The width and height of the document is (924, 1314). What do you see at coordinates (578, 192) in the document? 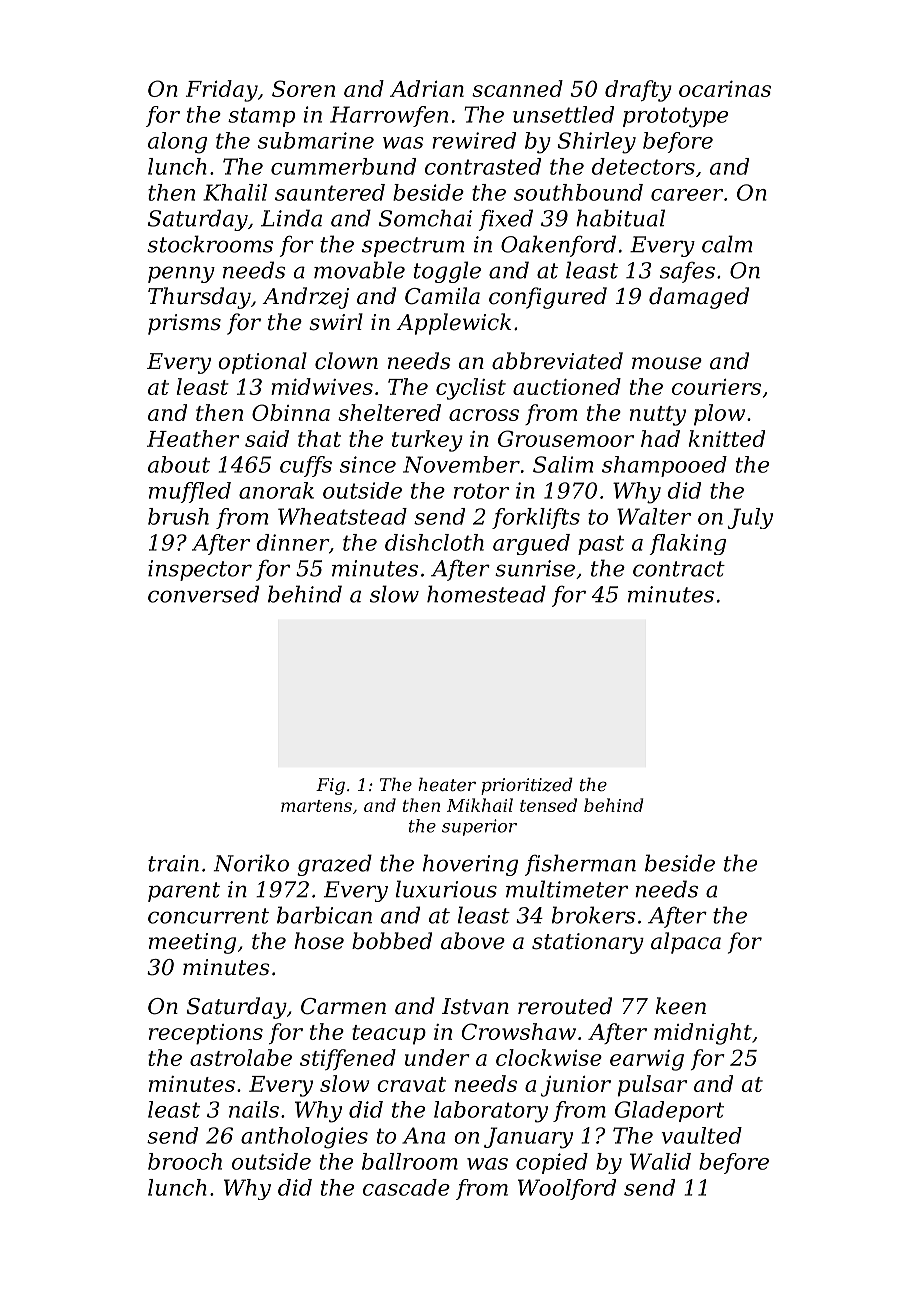
I see `southbound` at bounding box center [578, 192].
